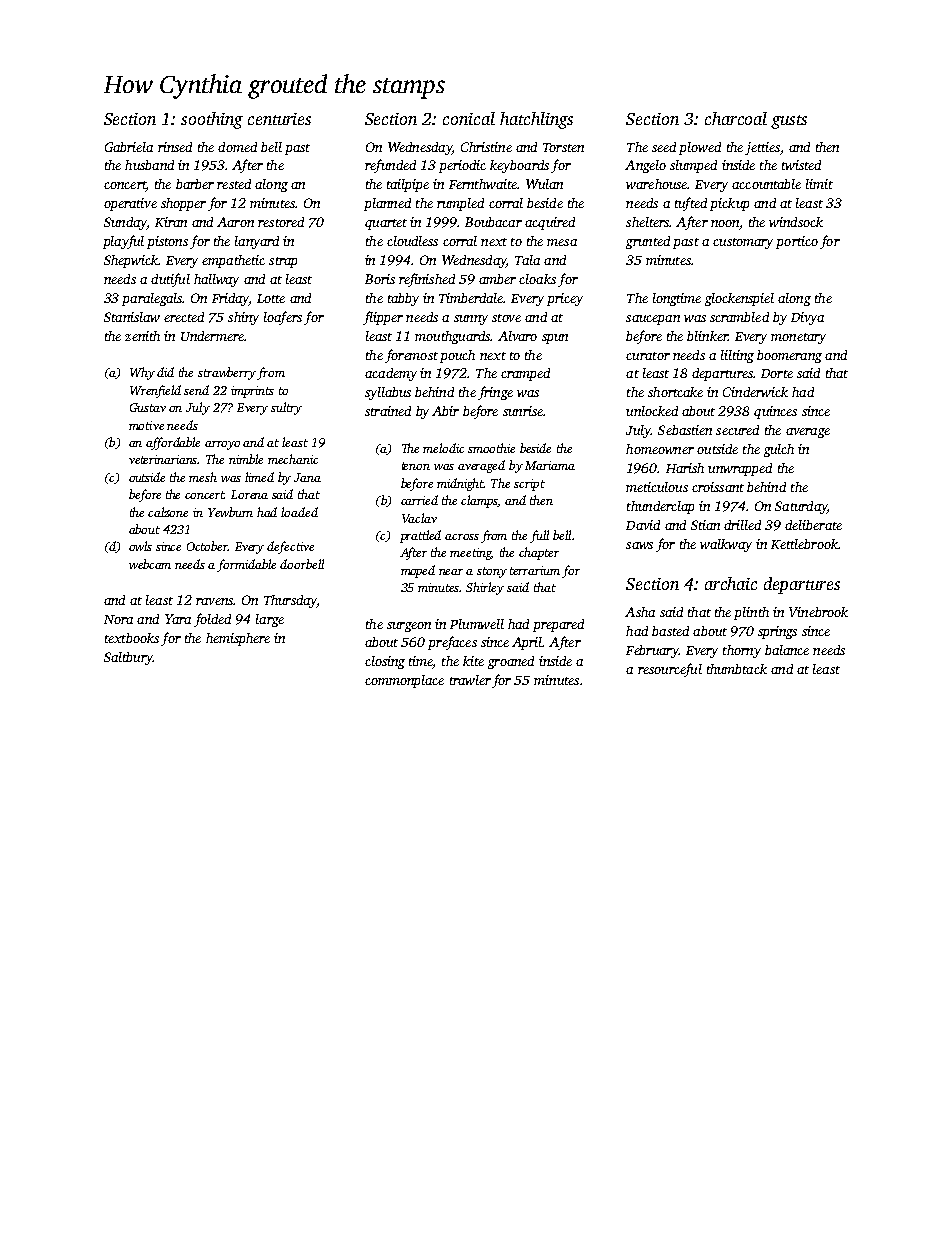 The width and height of the screenshot is (952, 1233). What do you see at coordinates (779, 450) in the screenshot?
I see `gulch` at bounding box center [779, 450].
